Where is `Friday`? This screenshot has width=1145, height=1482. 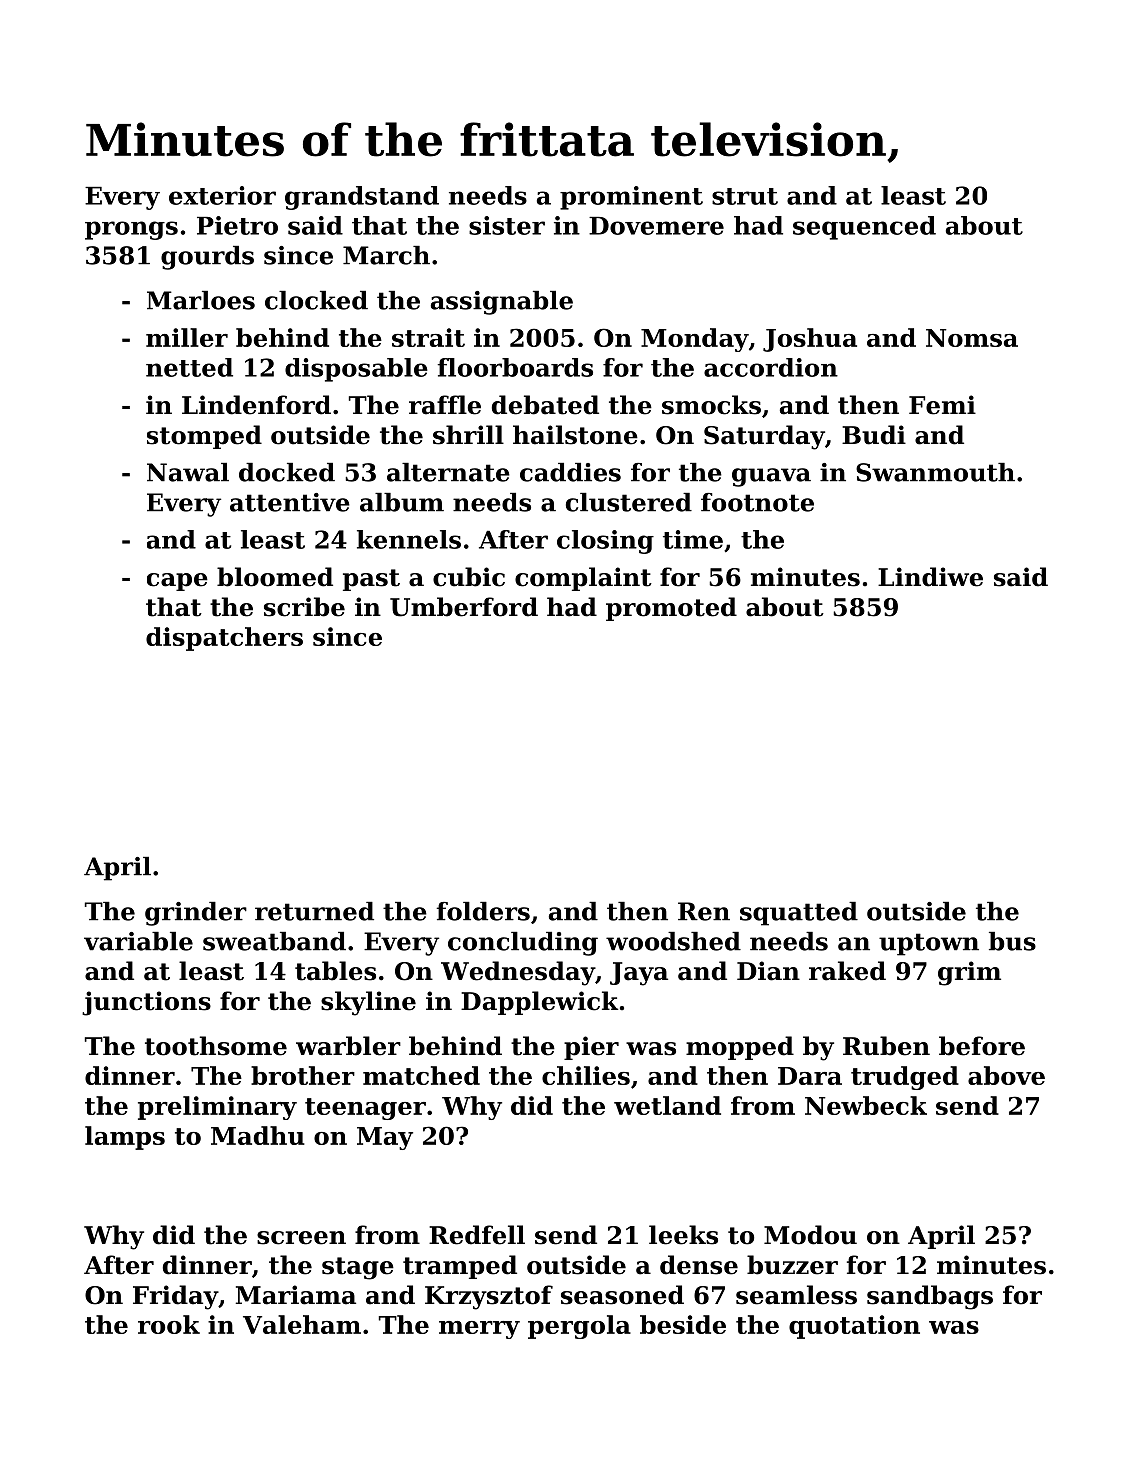
Friday is located at coordinates (175, 1297).
